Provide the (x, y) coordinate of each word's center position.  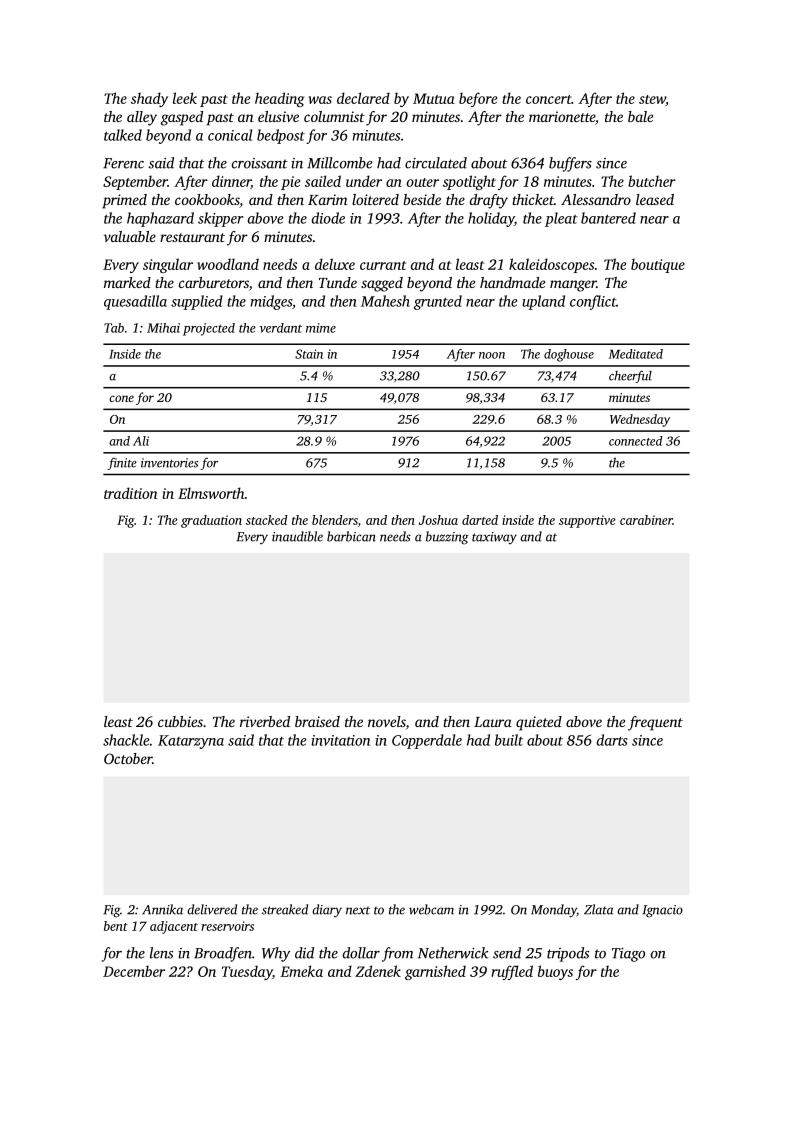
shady (149, 99)
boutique (658, 265)
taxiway (494, 538)
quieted (539, 723)
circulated (436, 163)
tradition (130, 493)
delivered (212, 909)
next (358, 910)
